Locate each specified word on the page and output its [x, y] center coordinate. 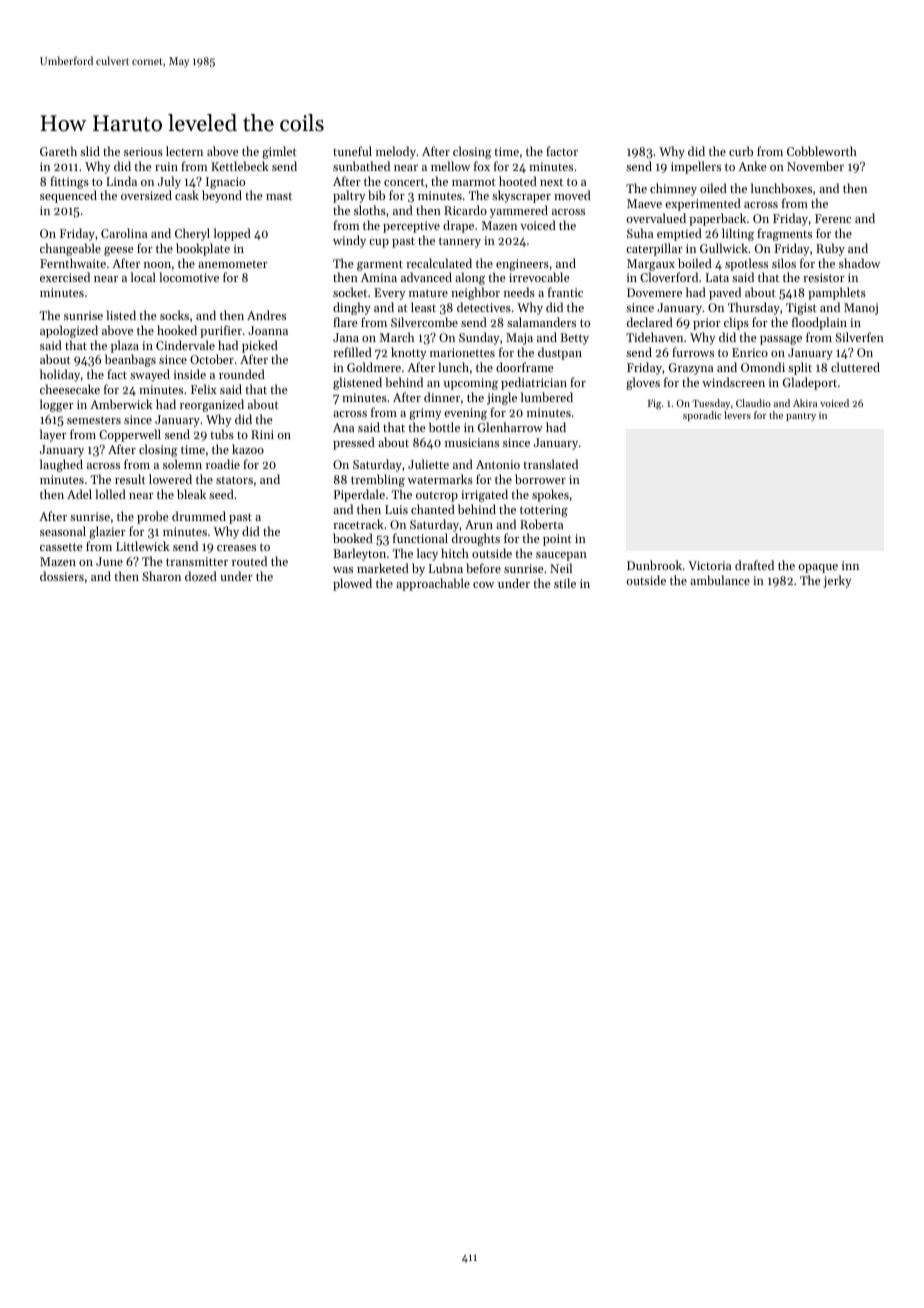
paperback [717, 219]
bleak [191, 494]
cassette [61, 547]
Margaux [651, 265]
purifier [221, 331]
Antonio [498, 464]
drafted [754, 565]
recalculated [439, 263]
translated [550, 464]
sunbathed [361, 166]
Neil [561, 568]
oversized [146, 195]
